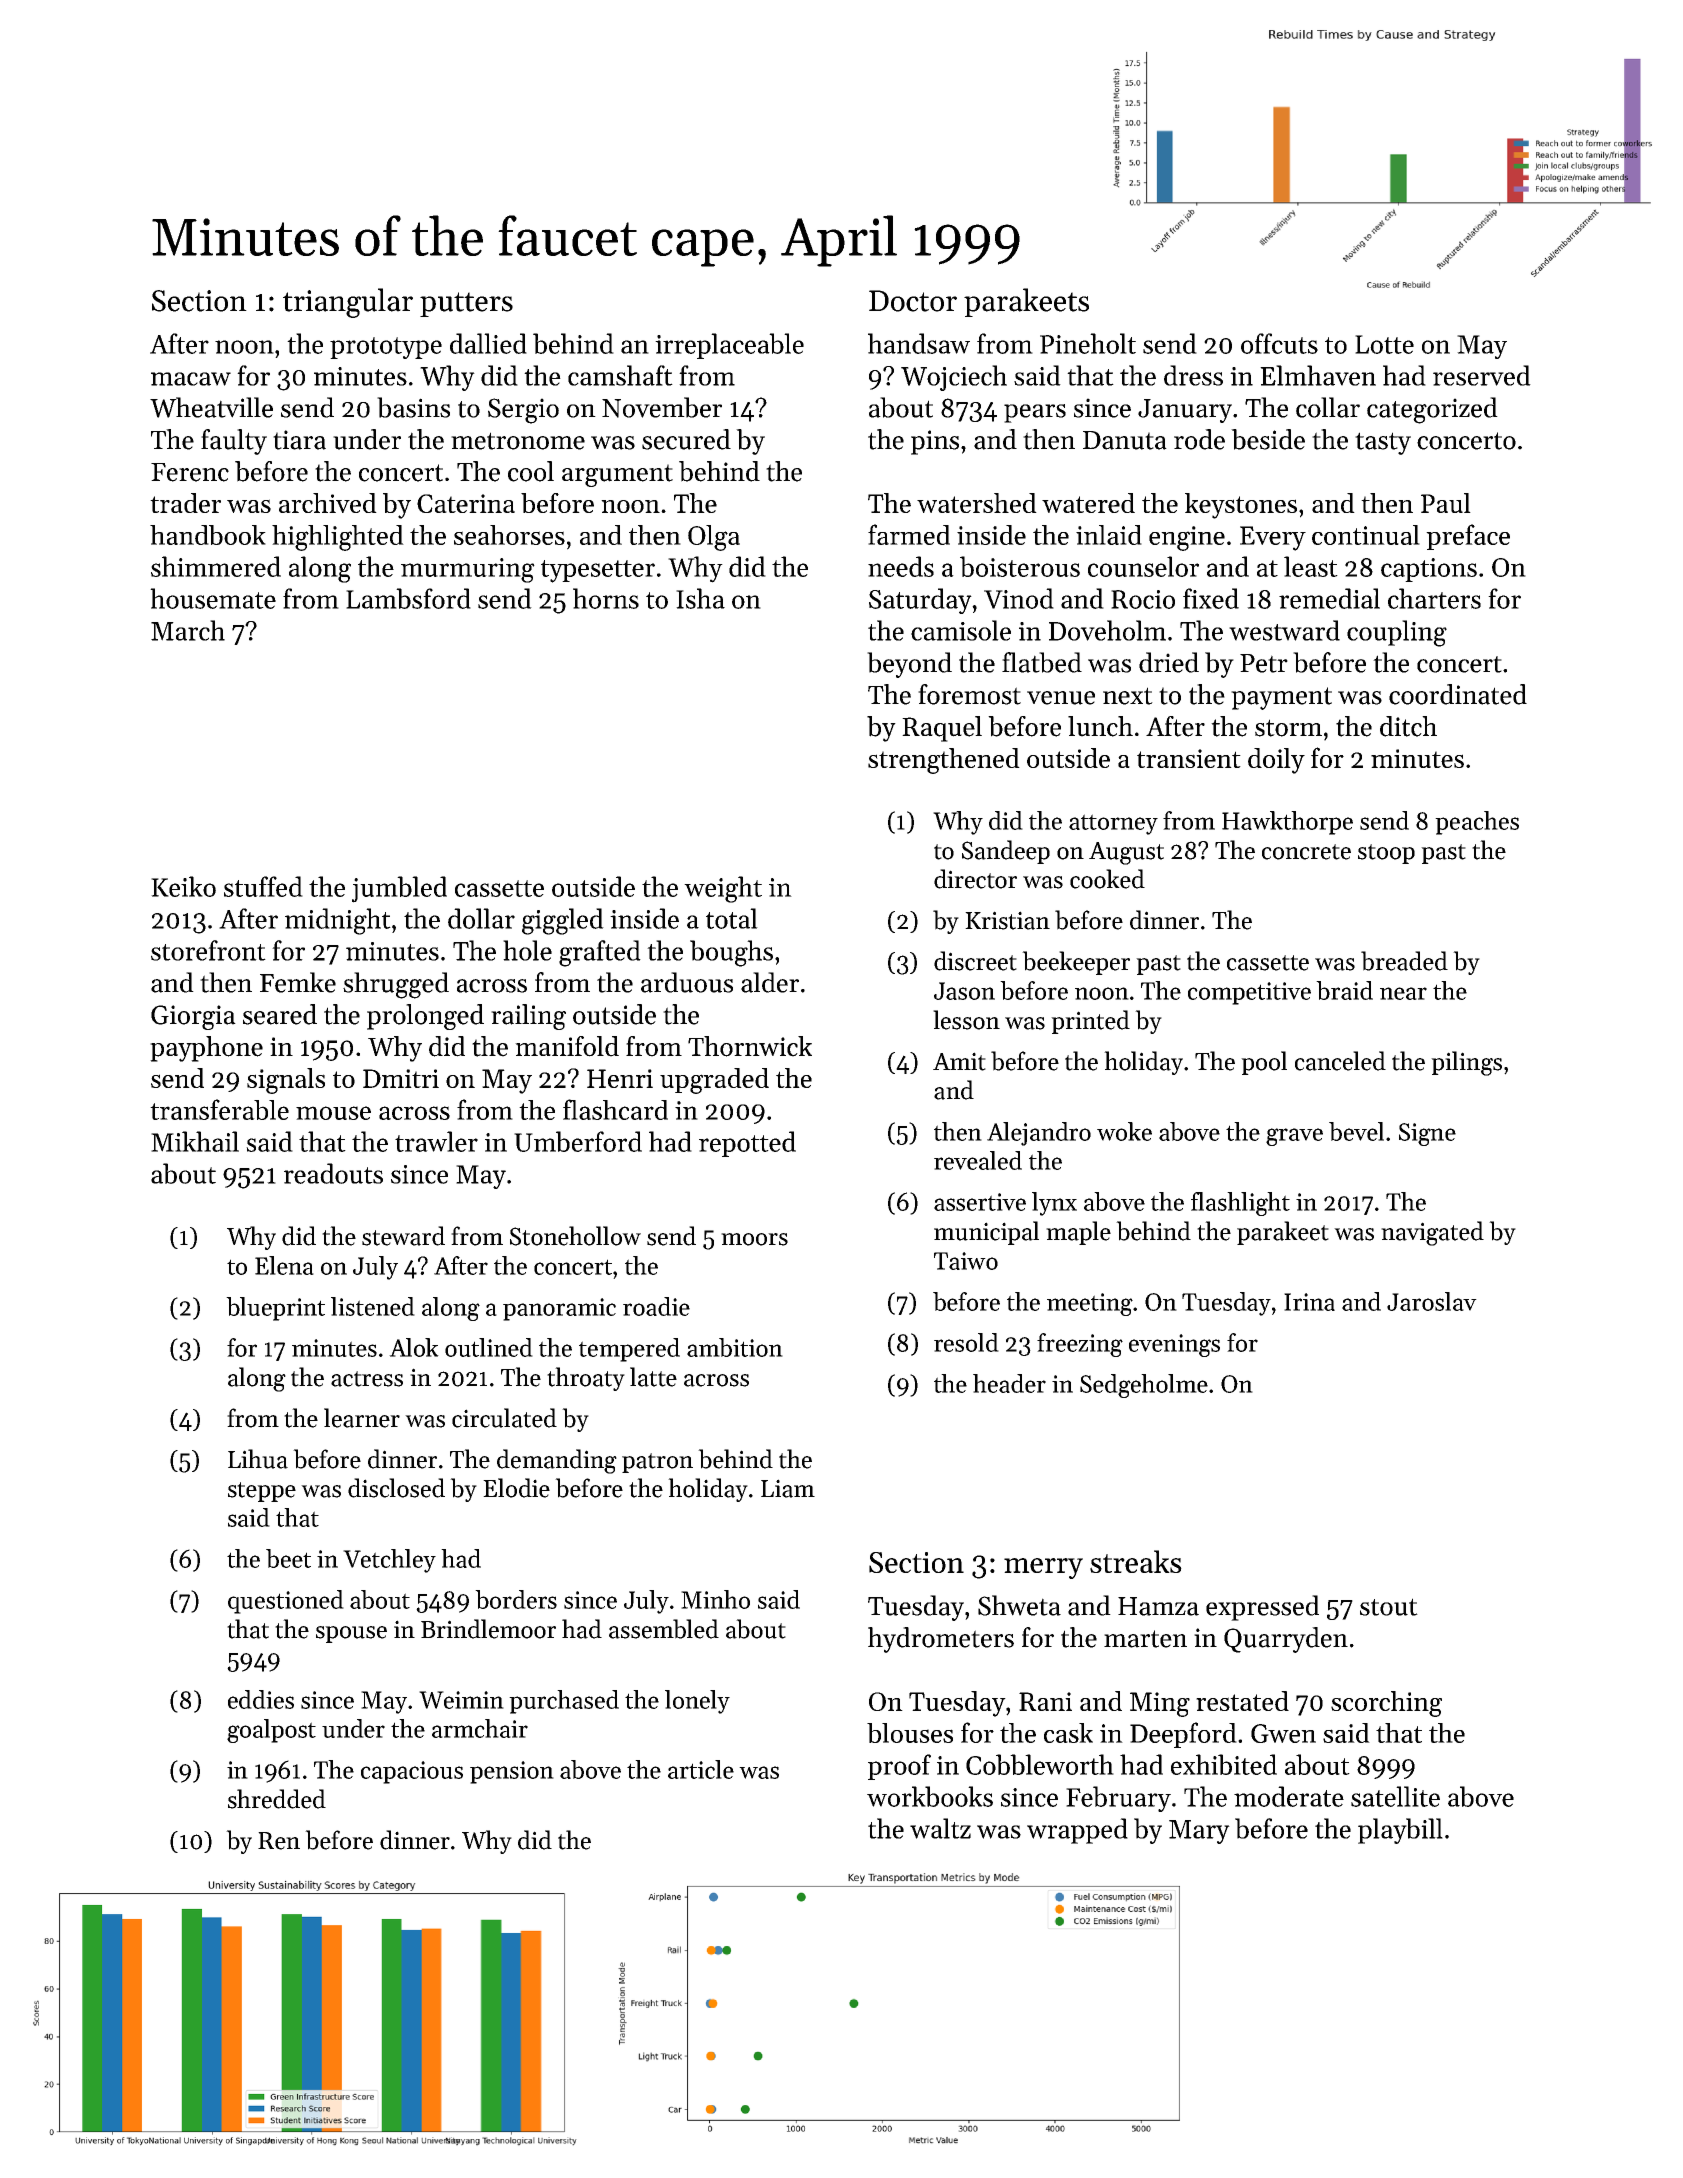  I want to click on stoop, so click(1386, 854).
